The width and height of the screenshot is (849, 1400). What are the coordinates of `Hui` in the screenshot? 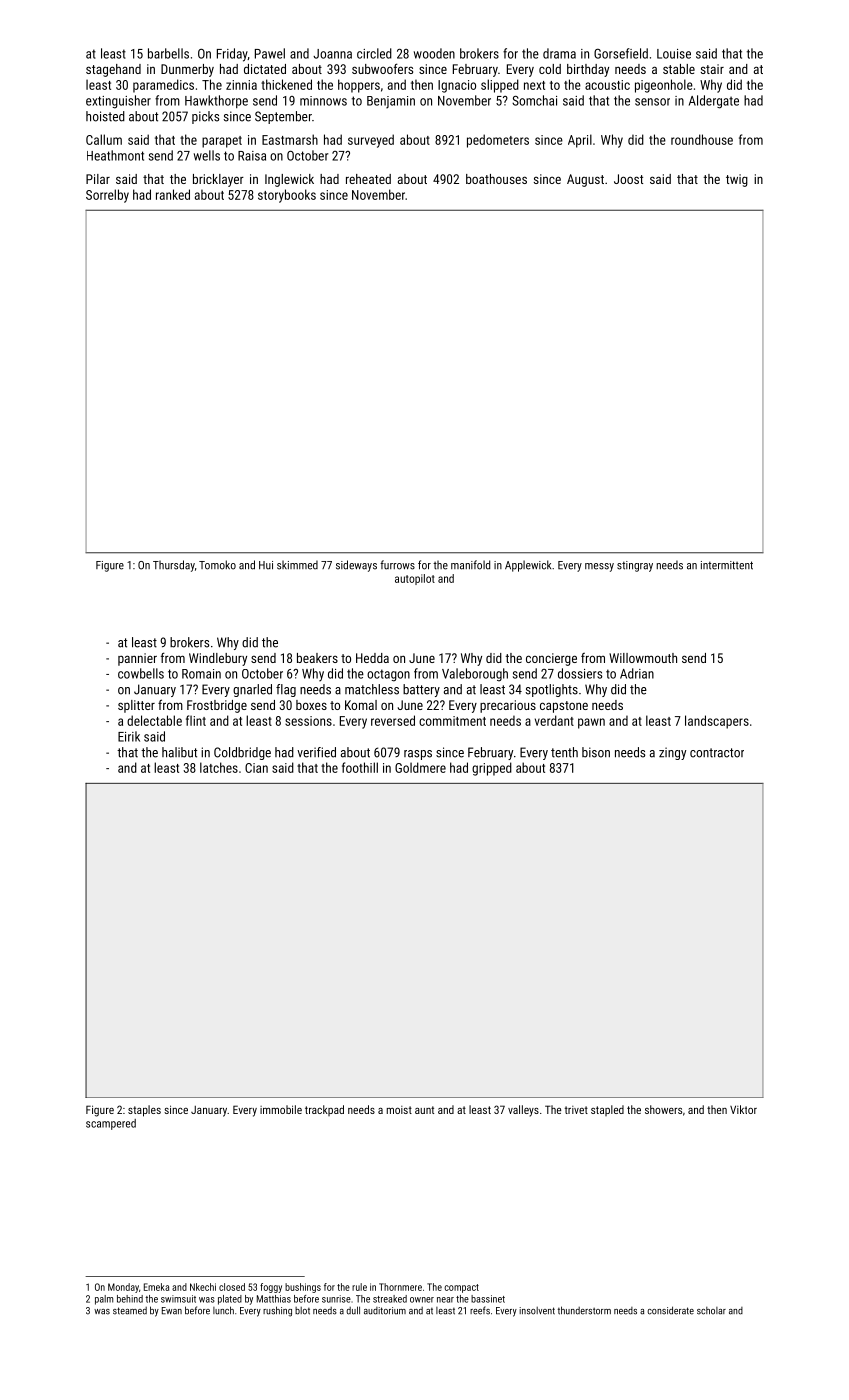 It's located at (266, 565).
